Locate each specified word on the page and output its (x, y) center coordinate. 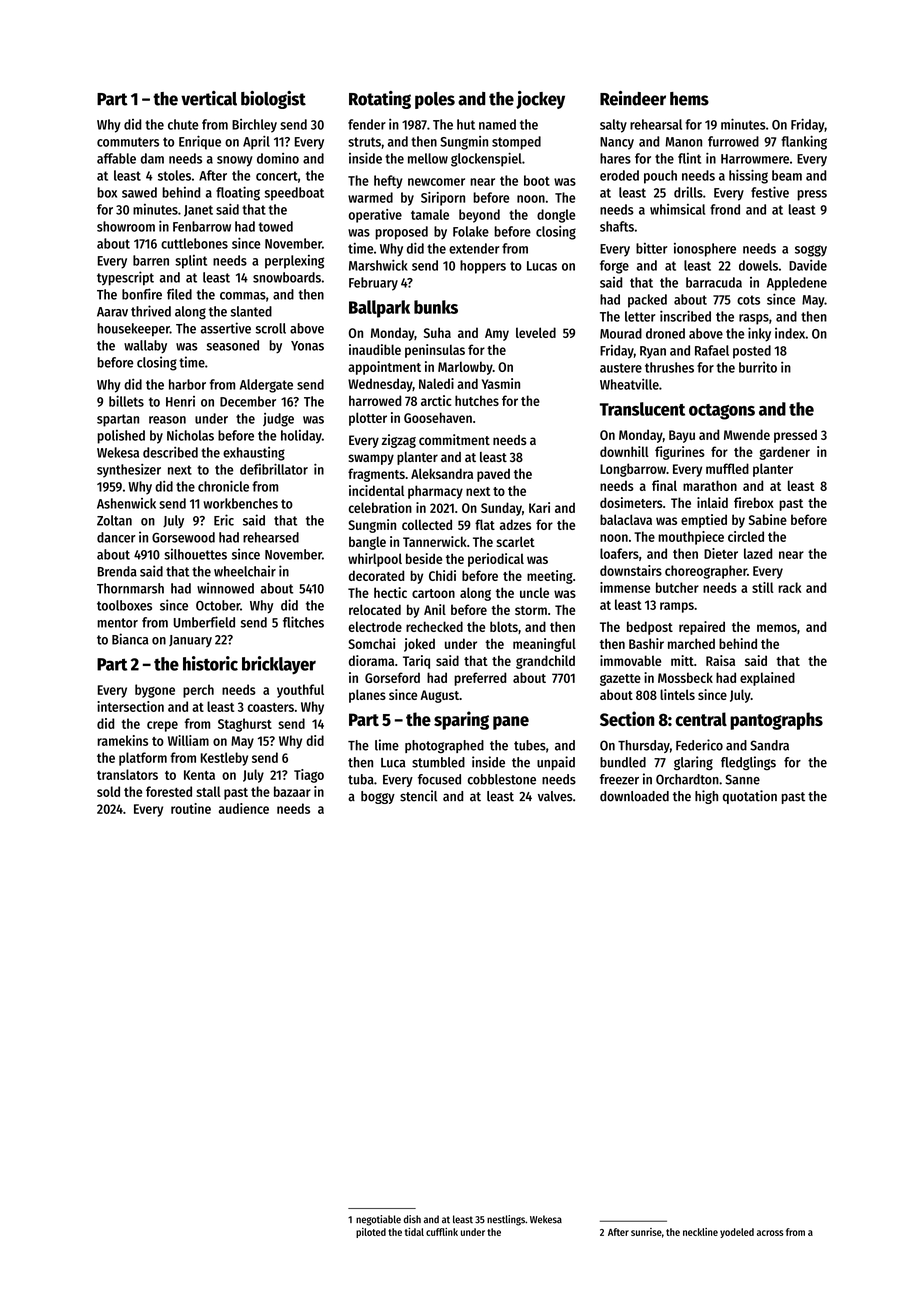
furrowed (733, 141)
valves (555, 796)
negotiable (378, 1220)
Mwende (747, 434)
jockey (540, 100)
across (770, 1233)
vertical (209, 98)
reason (167, 420)
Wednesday (380, 385)
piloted (371, 1233)
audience (244, 808)
